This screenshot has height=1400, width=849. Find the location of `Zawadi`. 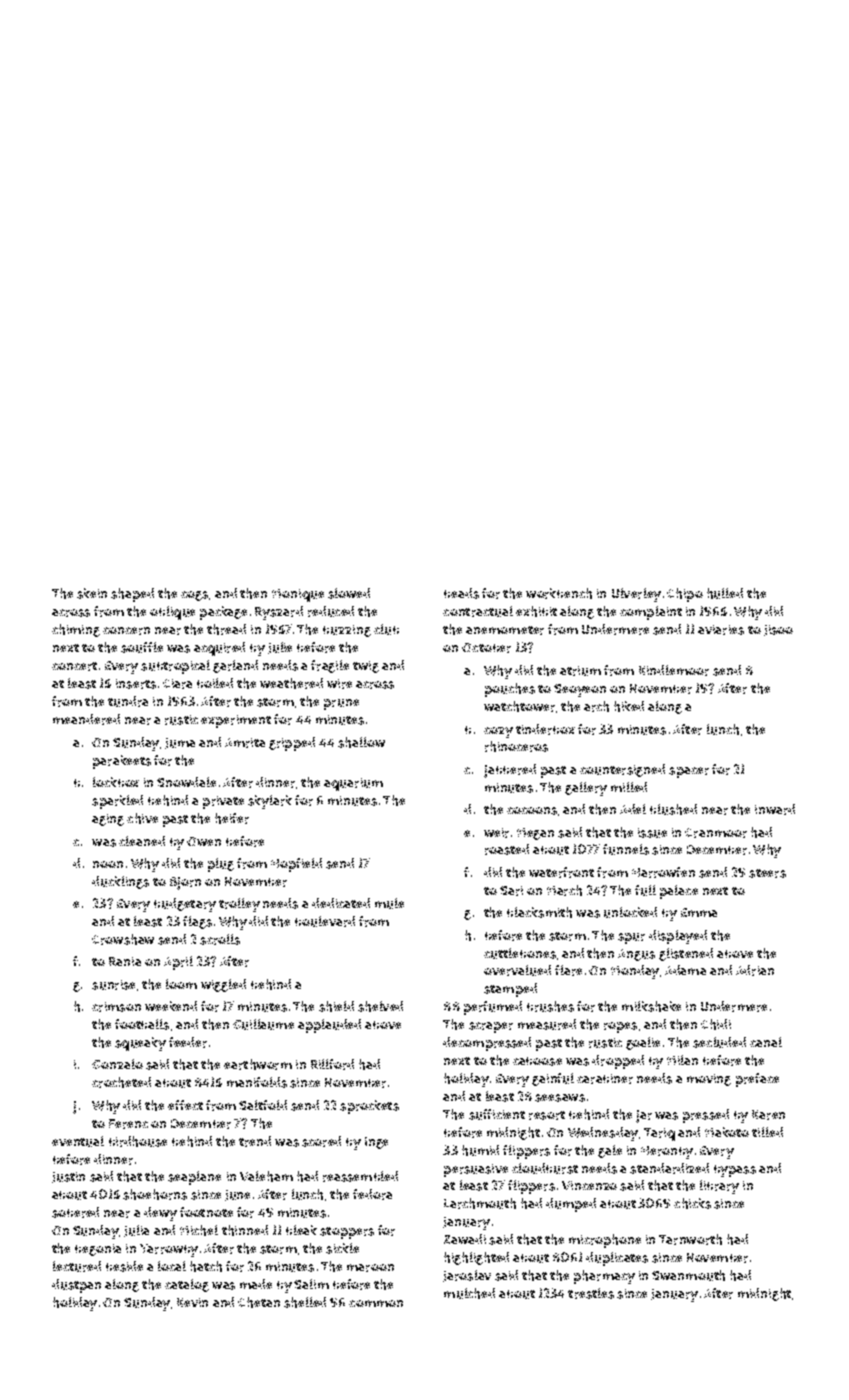

Zawadi is located at coordinates (465, 1239).
